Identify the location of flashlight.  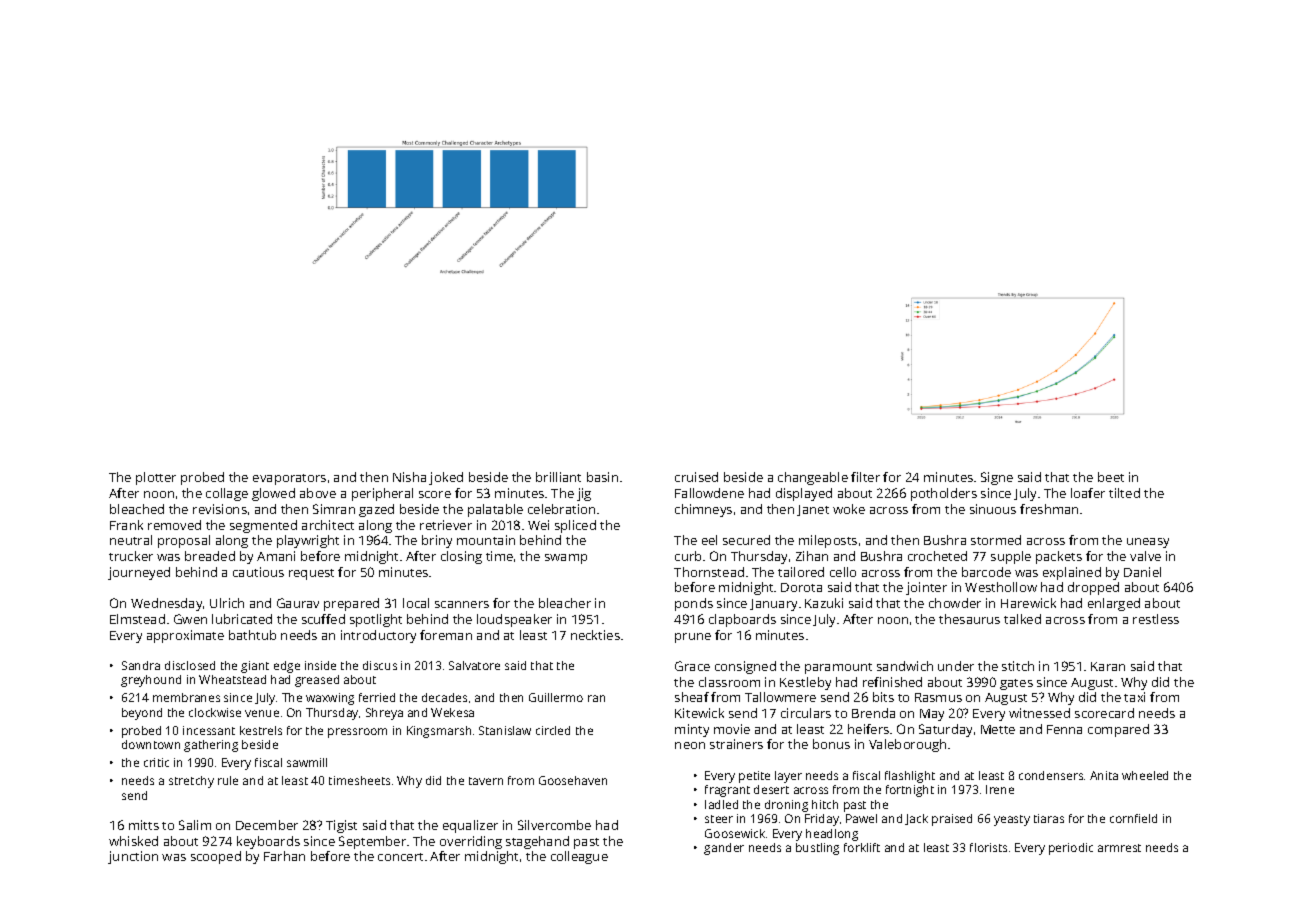
(910, 777).
